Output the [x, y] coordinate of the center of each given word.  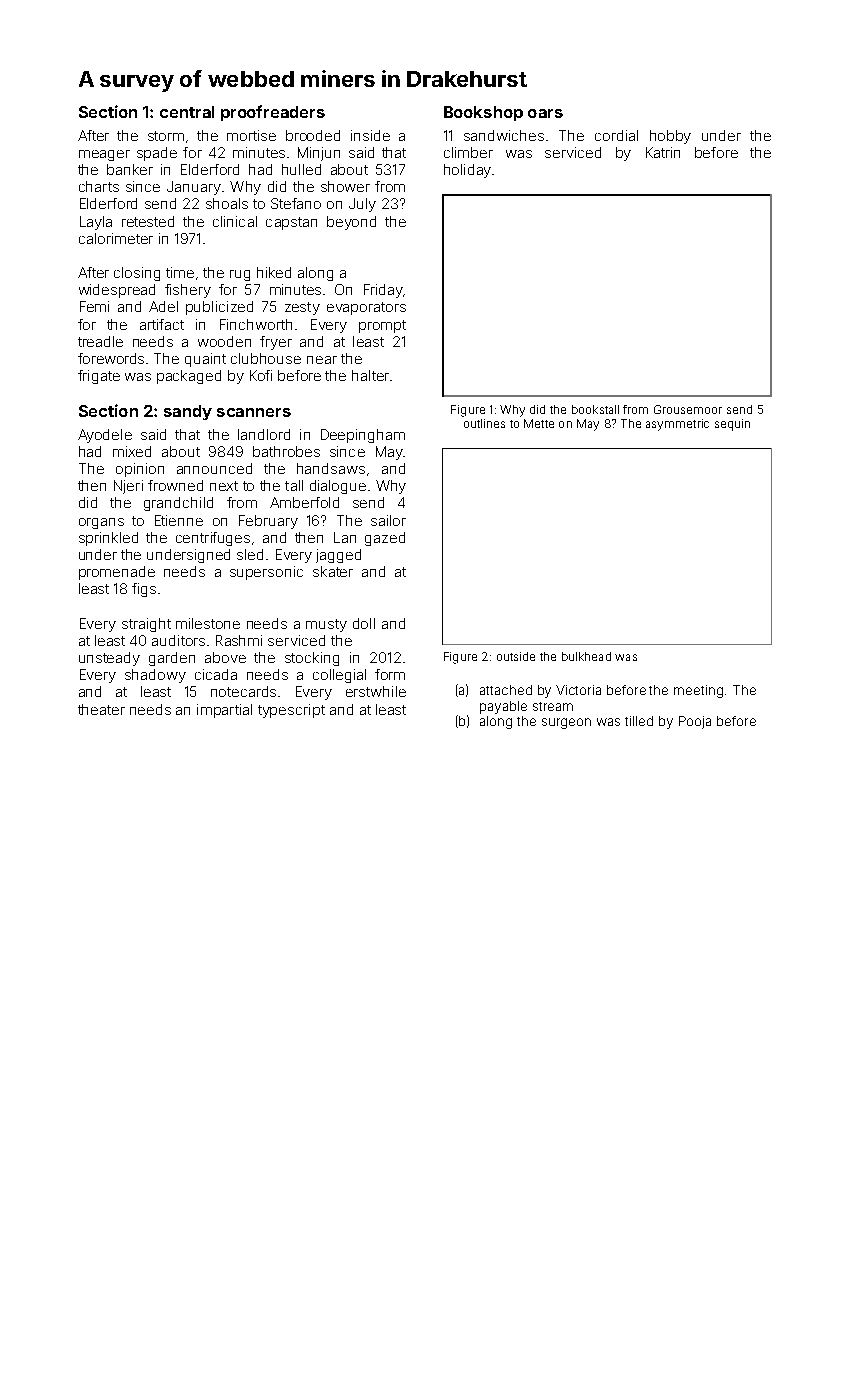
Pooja [695, 722]
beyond [351, 223]
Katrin [663, 152]
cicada [216, 674]
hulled [301, 169]
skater [333, 571]
